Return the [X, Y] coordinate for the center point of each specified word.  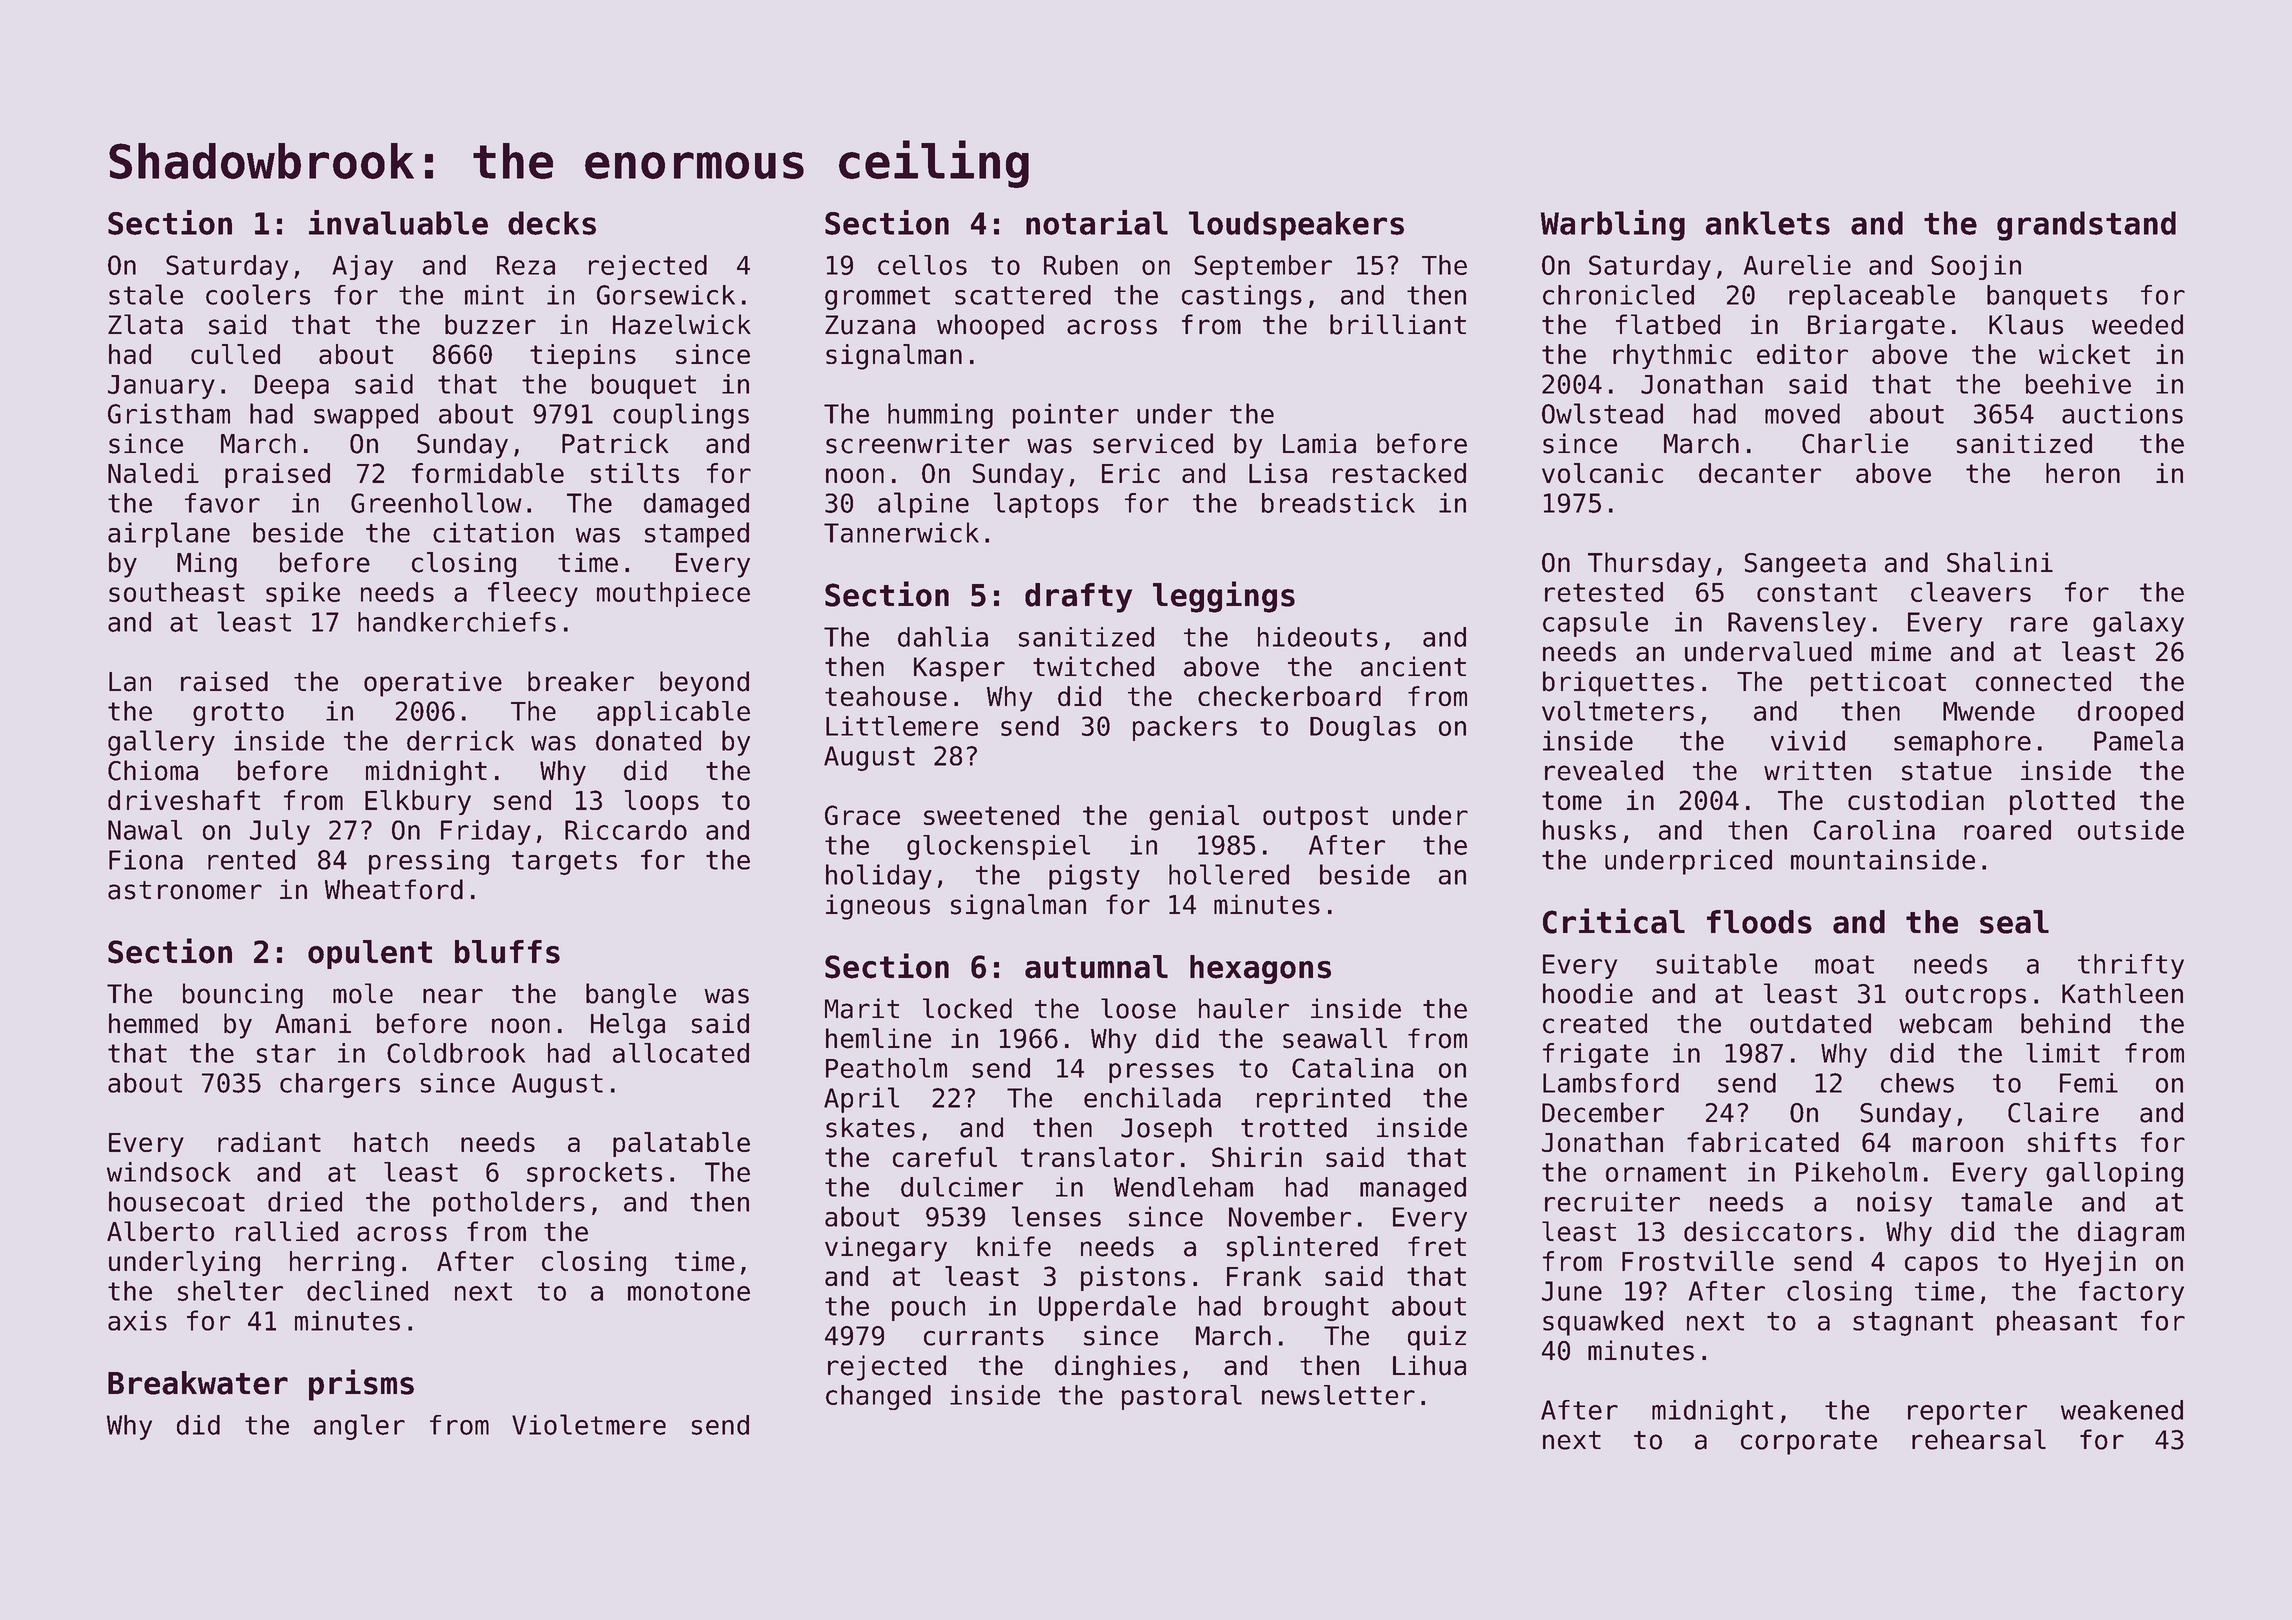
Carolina [1874, 830]
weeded [2137, 324]
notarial [1097, 222]
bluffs [507, 952]
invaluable [398, 222]
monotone [689, 1291]
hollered [1229, 874]
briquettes [1618, 684]
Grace [862, 815]
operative [433, 684]
